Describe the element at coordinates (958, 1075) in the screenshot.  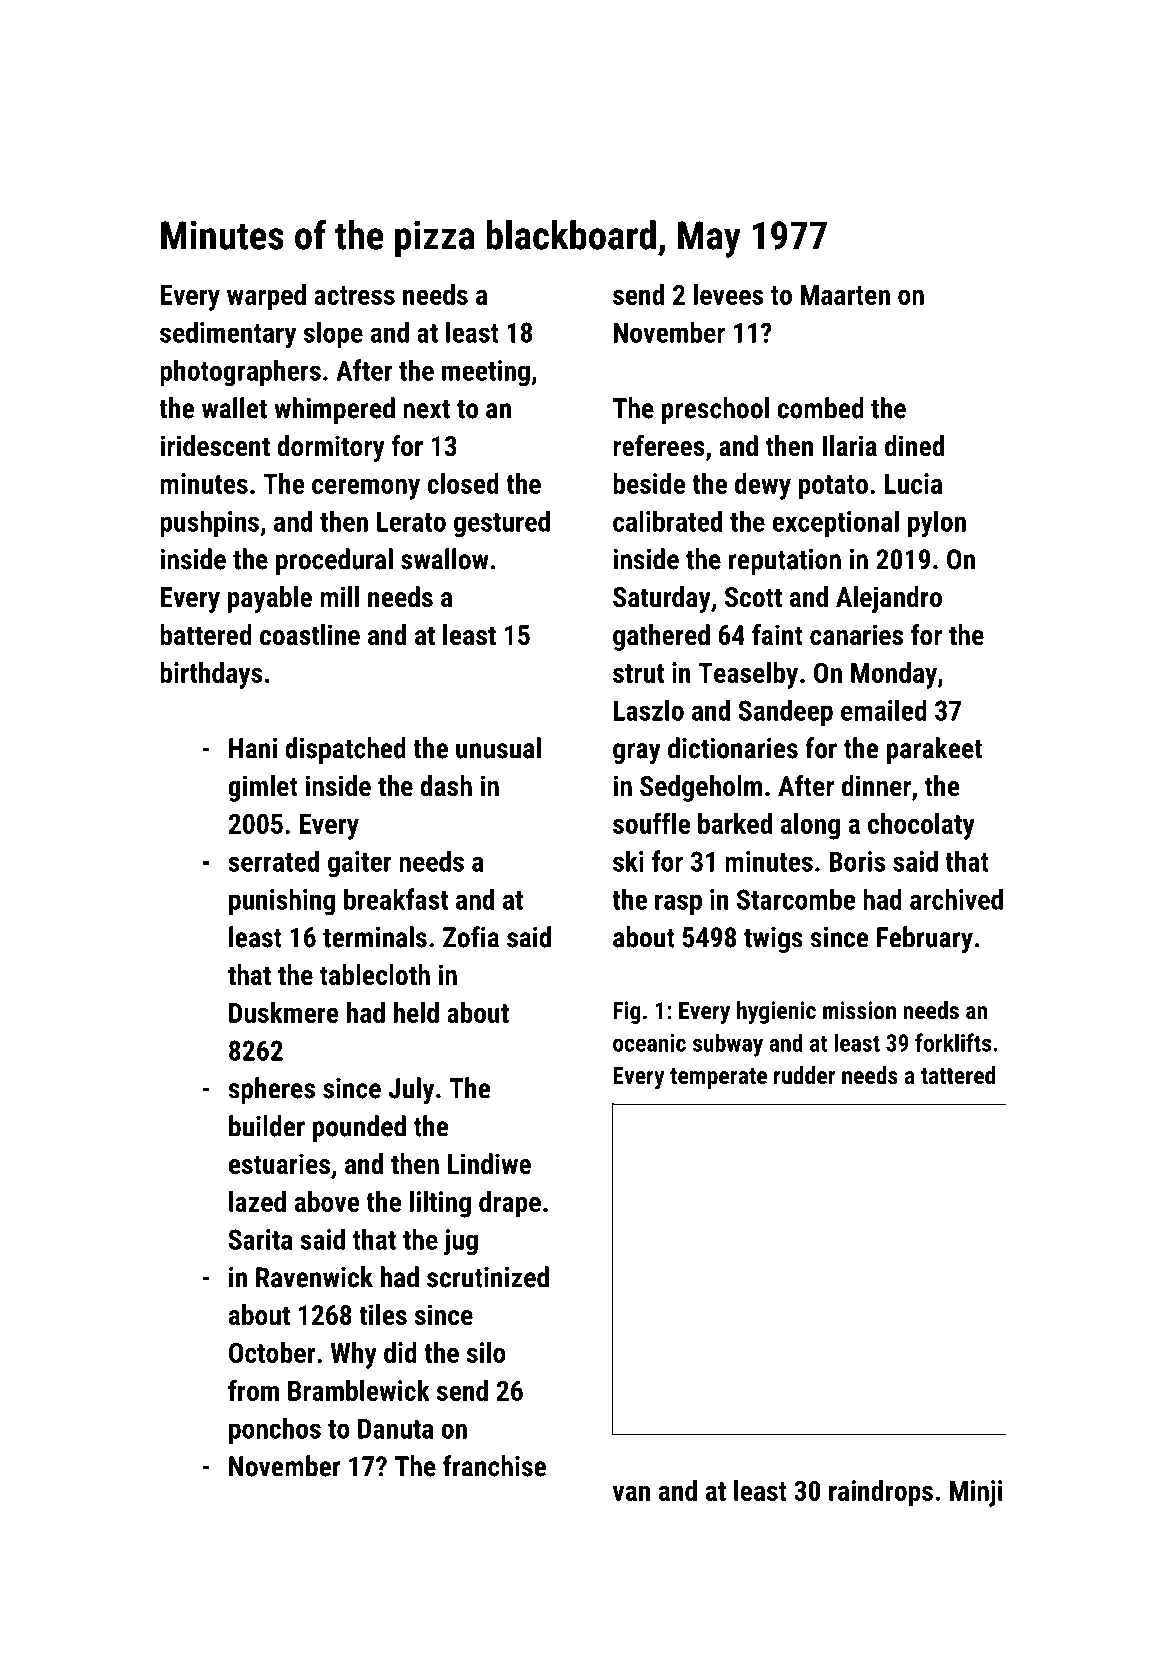
I see `tattered` at that location.
